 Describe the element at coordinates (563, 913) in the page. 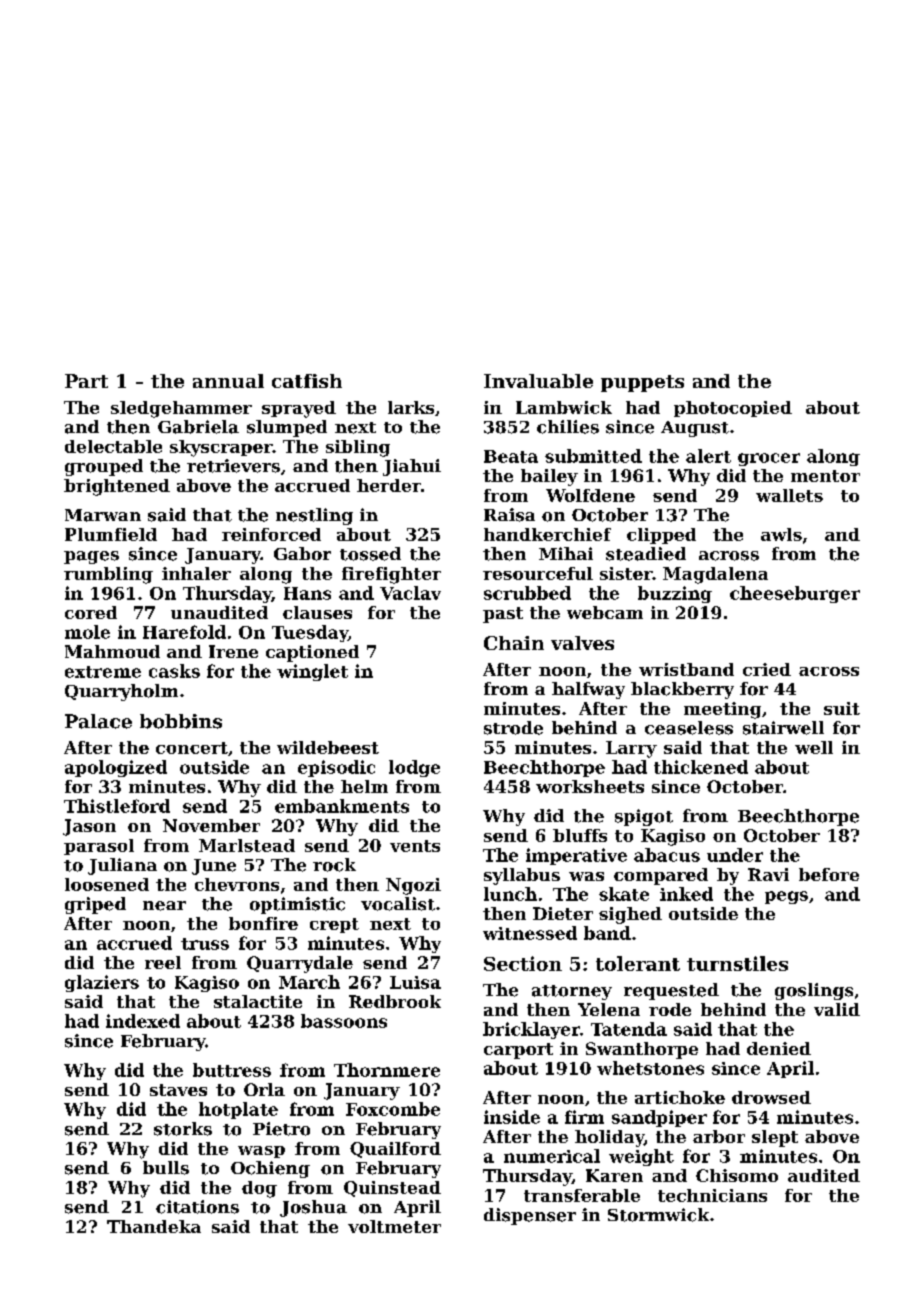

I see `Dieter` at that location.
